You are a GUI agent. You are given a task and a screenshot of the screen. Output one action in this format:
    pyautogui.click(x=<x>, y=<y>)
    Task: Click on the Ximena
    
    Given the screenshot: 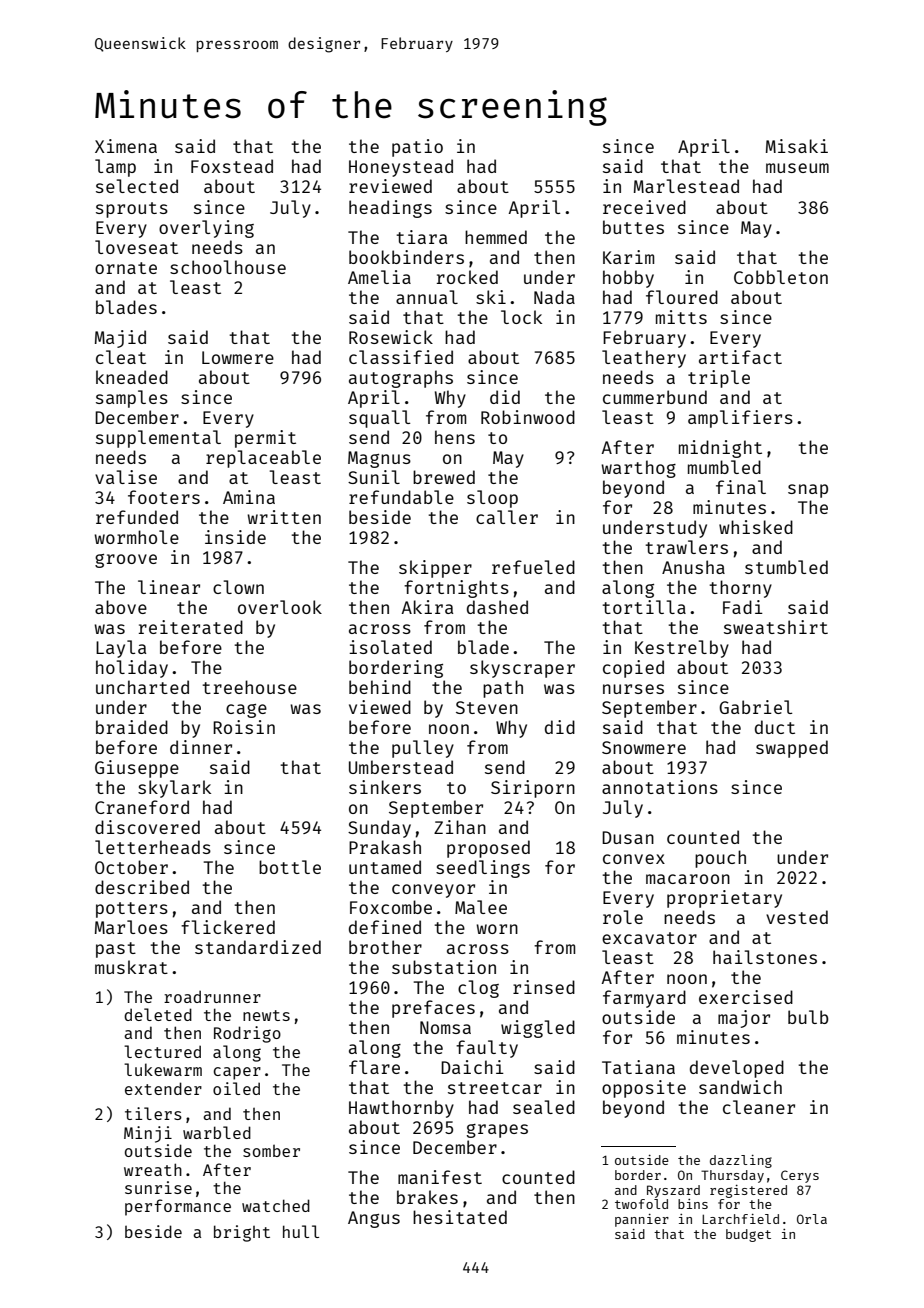 What is the action you would take?
    pyautogui.click(x=126, y=146)
